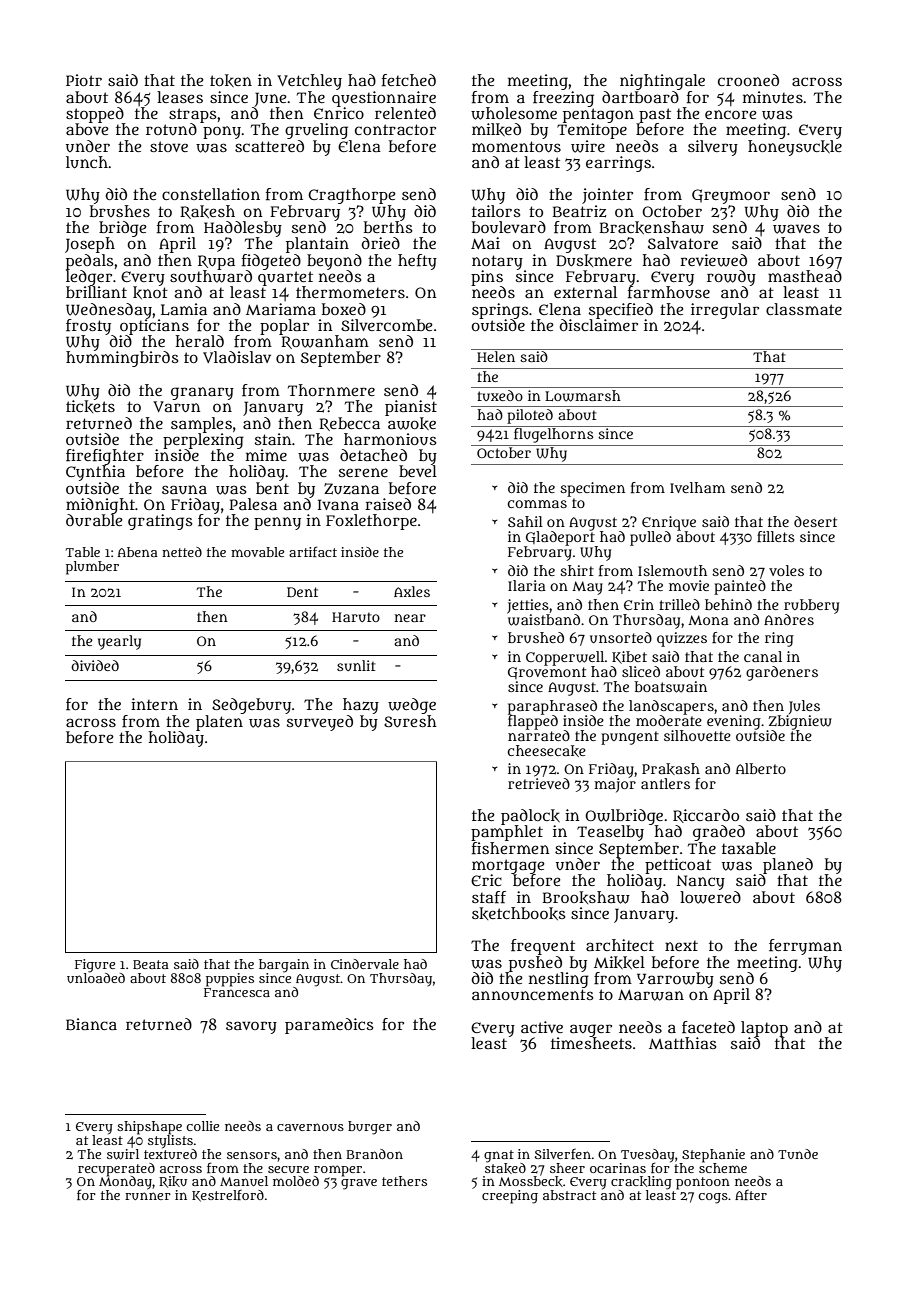  What do you see at coordinates (586, 897) in the screenshot?
I see `Brookshaw` at bounding box center [586, 897].
